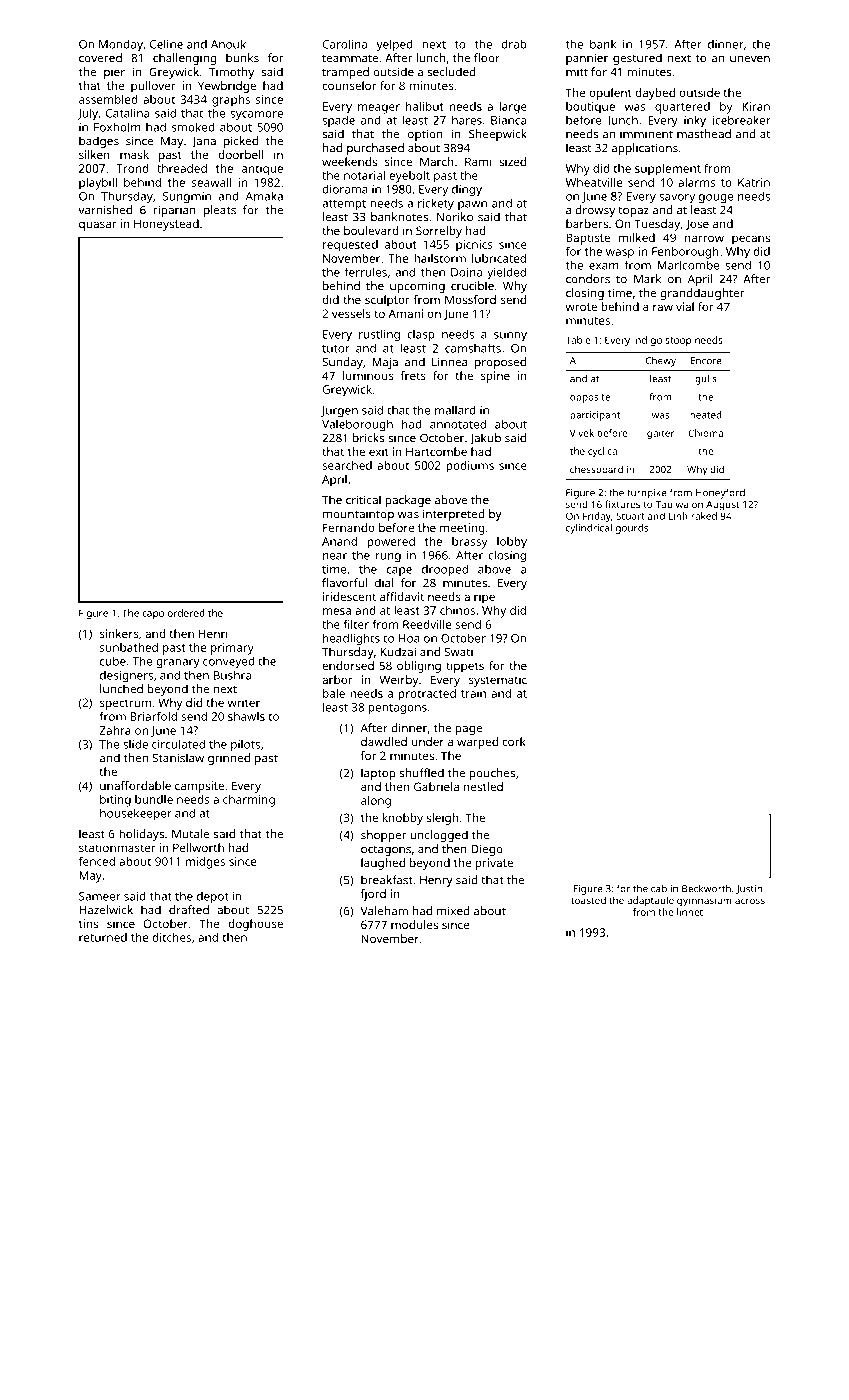 This screenshot has height=1400, width=849. Describe the element at coordinates (690, 912) in the screenshot. I see `linnet` at that location.
